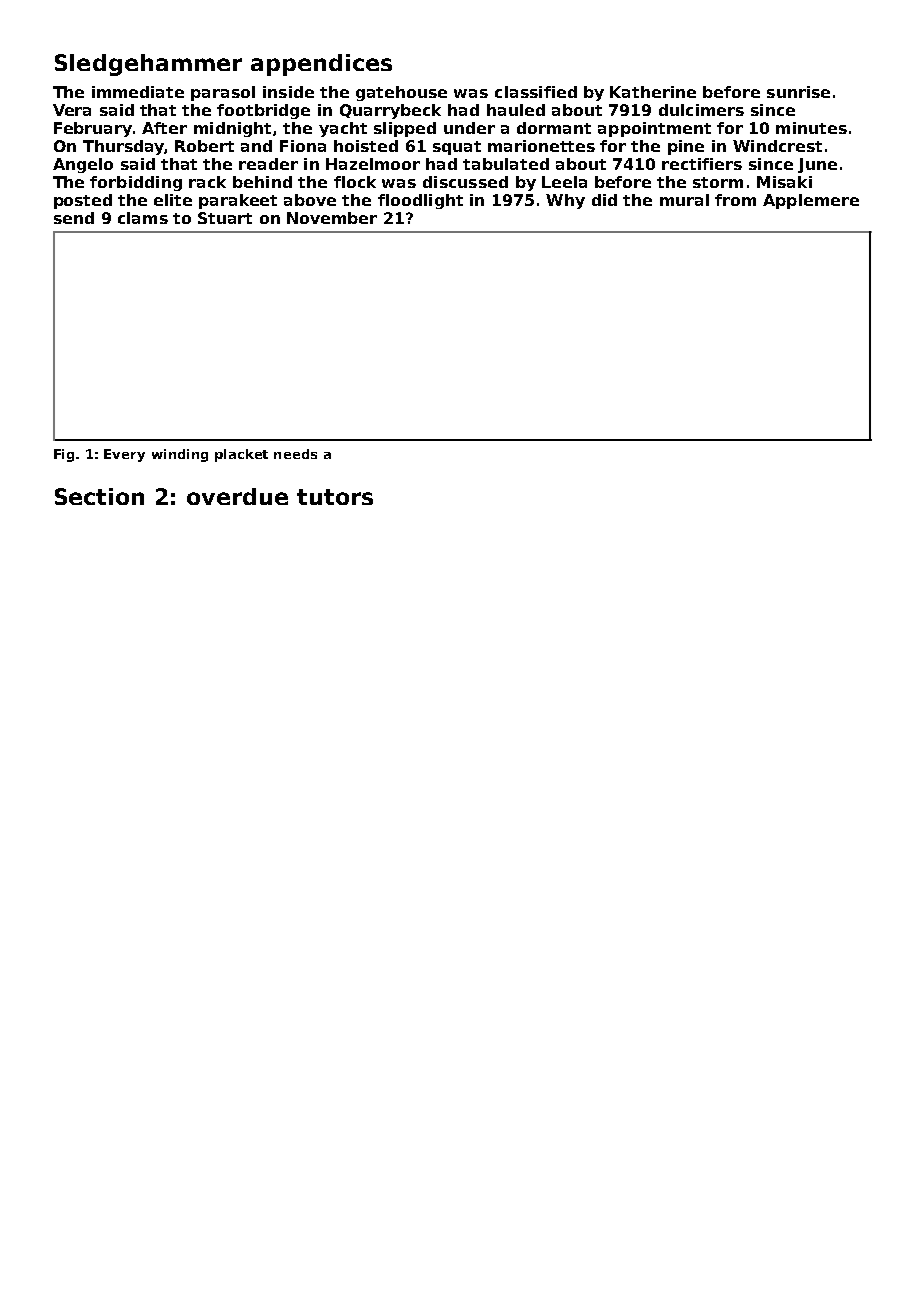 The width and height of the image is (924, 1314). Describe the element at coordinates (295, 454) in the image. I see `needs` at that location.
